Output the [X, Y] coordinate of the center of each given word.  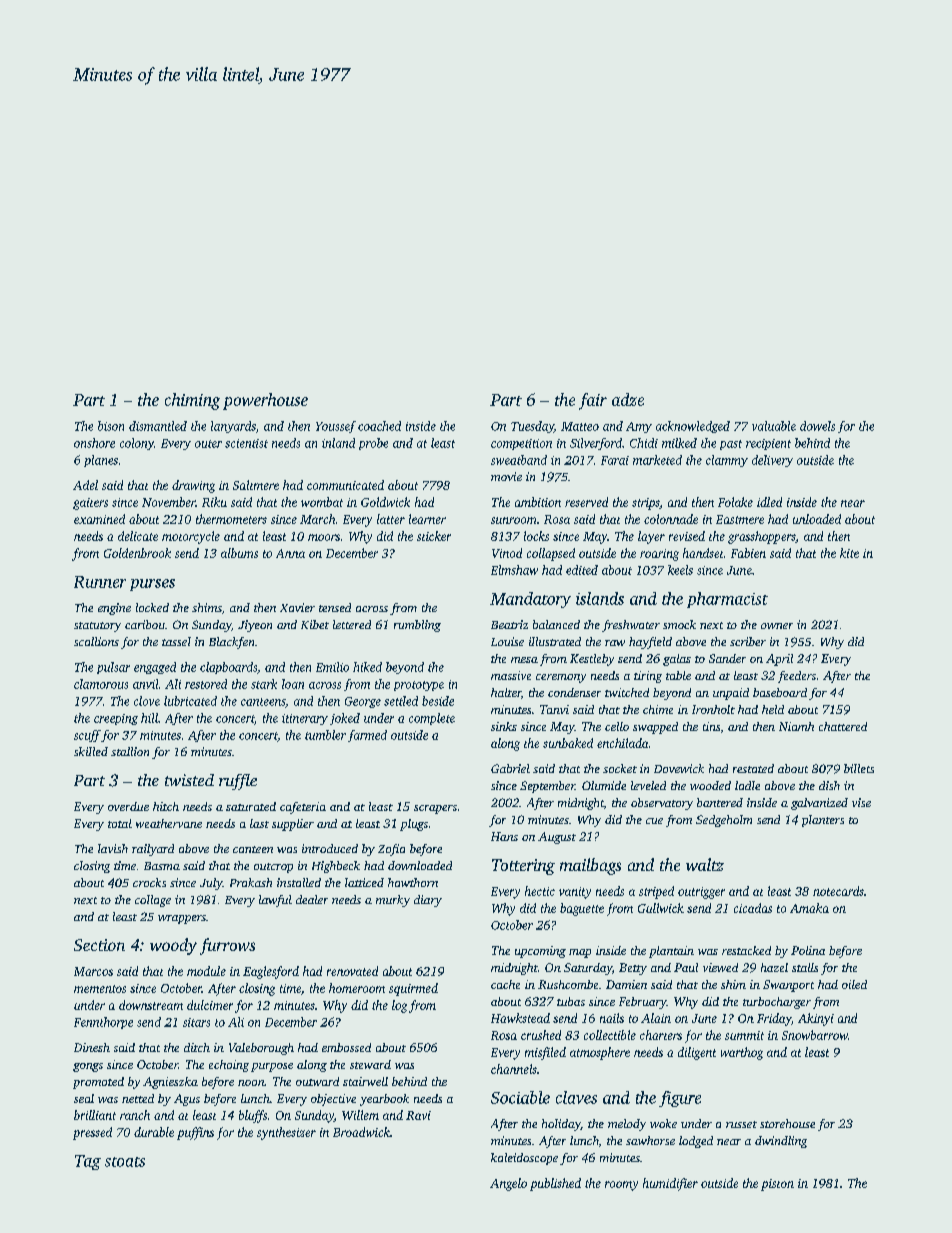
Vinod [507, 553]
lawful [275, 901]
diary [428, 901]
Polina [808, 950]
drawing [193, 486]
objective [333, 1100]
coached [379, 426]
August [557, 838]
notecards [838, 891]
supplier [293, 825]
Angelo [508, 1184]
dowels [817, 426]
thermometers [231, 519]
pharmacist [727, 600]
